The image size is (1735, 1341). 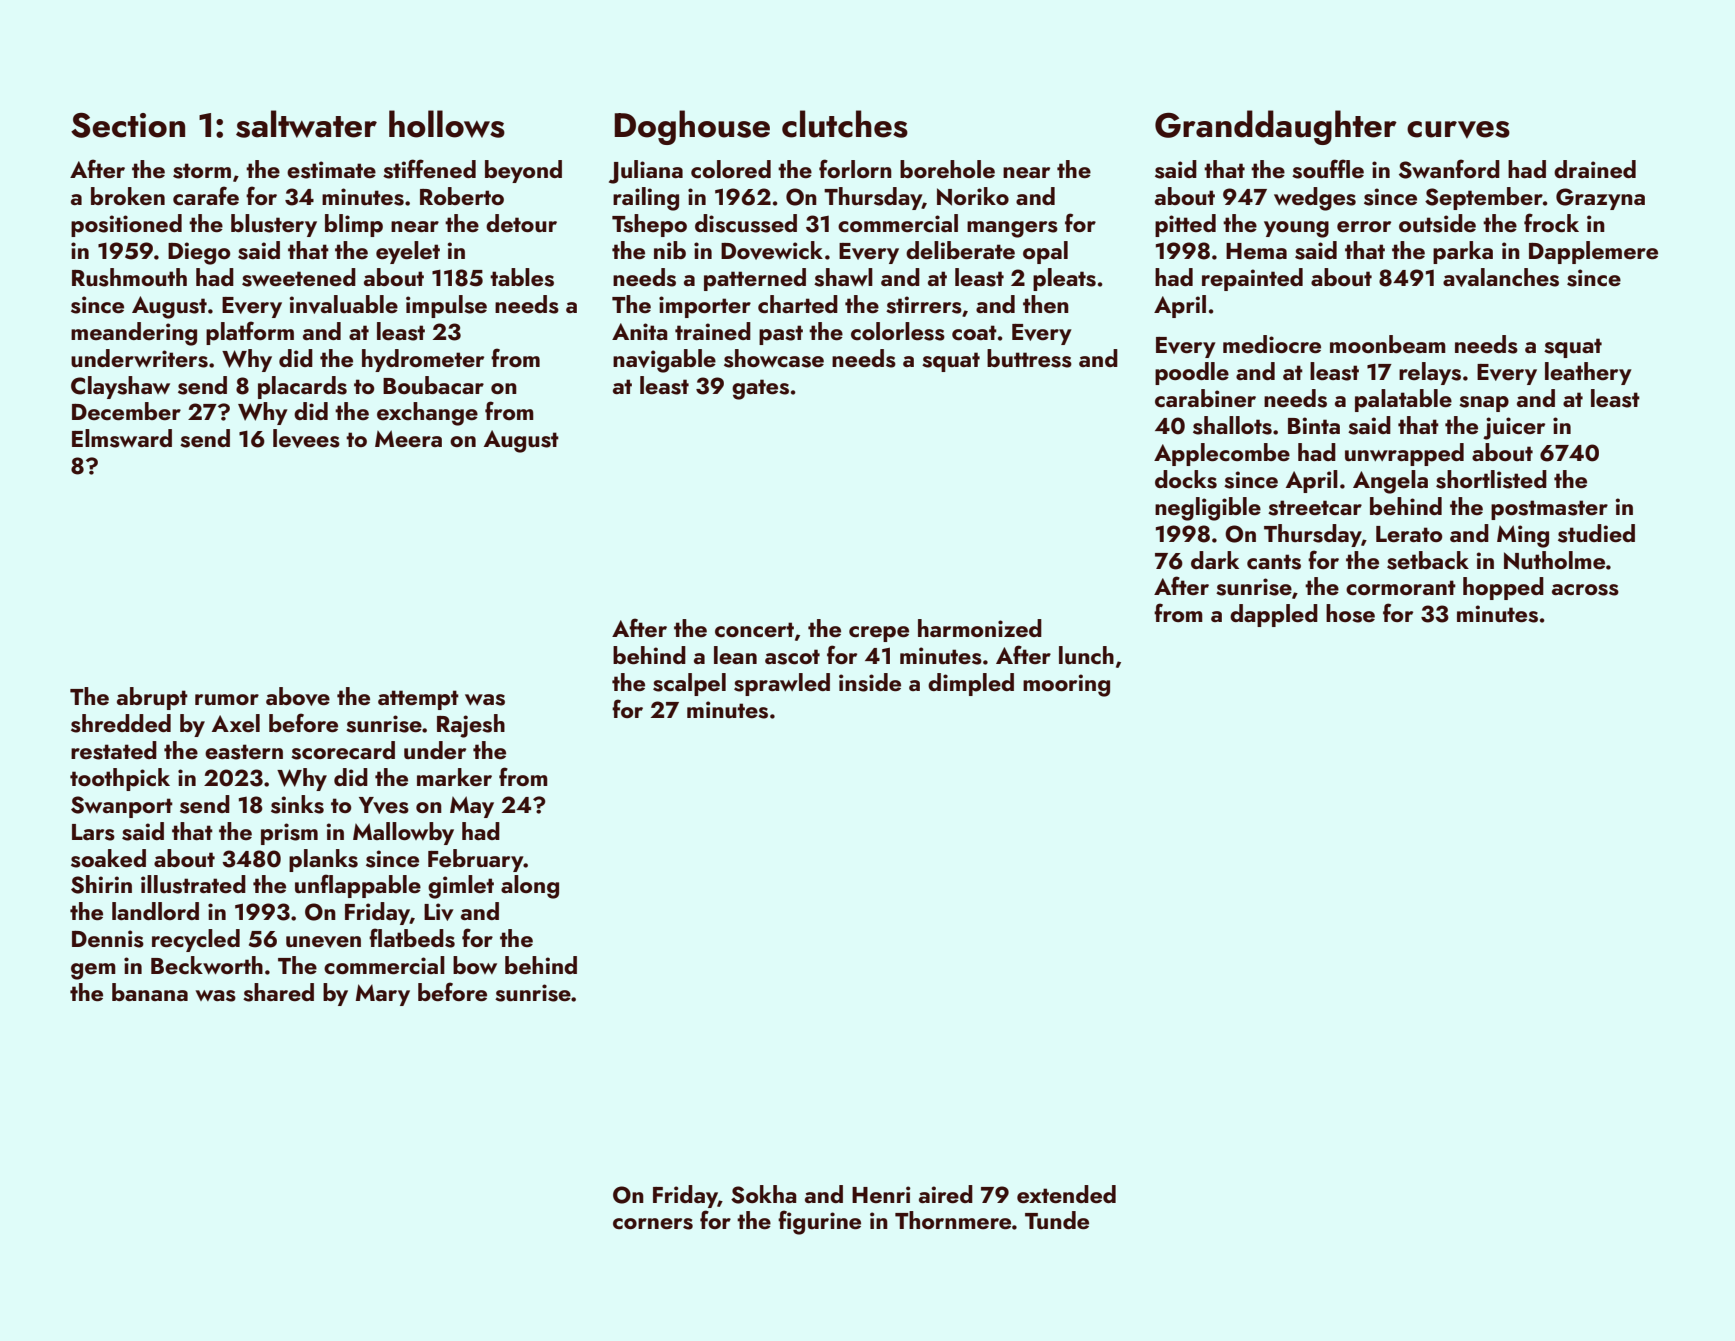 I want to click on shallots, so click(x=1232, y=425).
